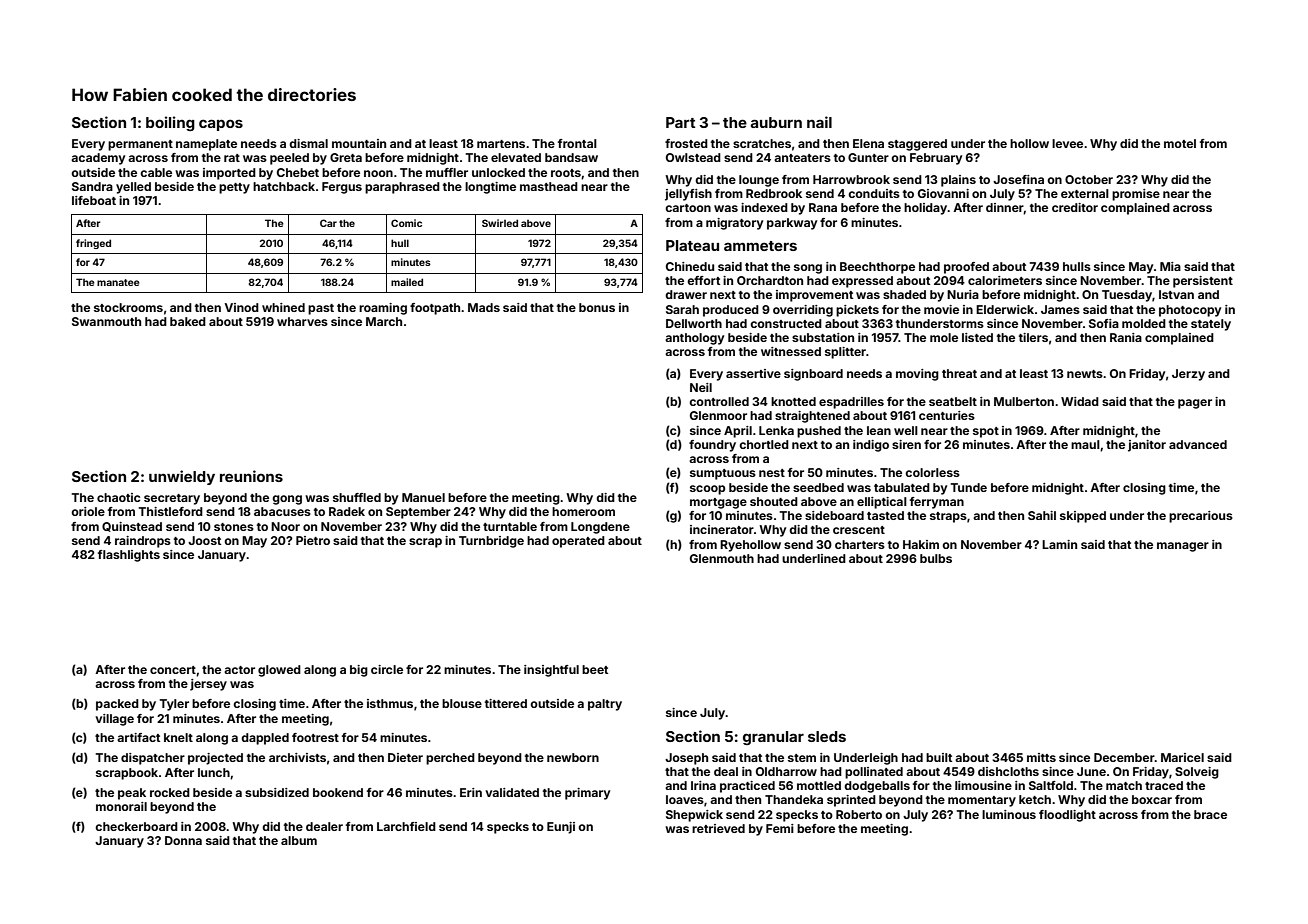  Describe the element at coordinates (387, 669) in the screenshot. I see `circle` at that location.
